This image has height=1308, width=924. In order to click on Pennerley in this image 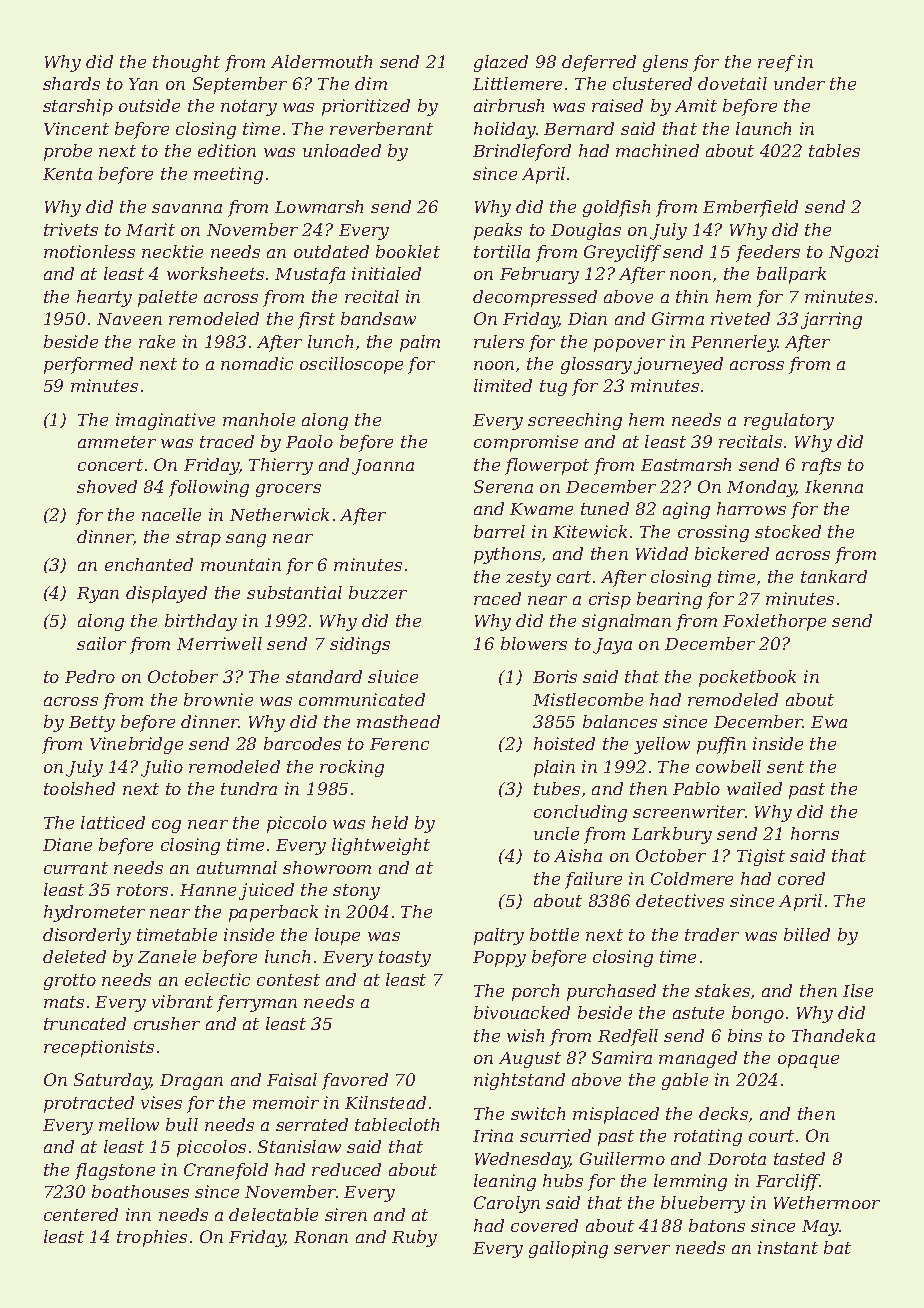, I will do `click(734, 343)`.
